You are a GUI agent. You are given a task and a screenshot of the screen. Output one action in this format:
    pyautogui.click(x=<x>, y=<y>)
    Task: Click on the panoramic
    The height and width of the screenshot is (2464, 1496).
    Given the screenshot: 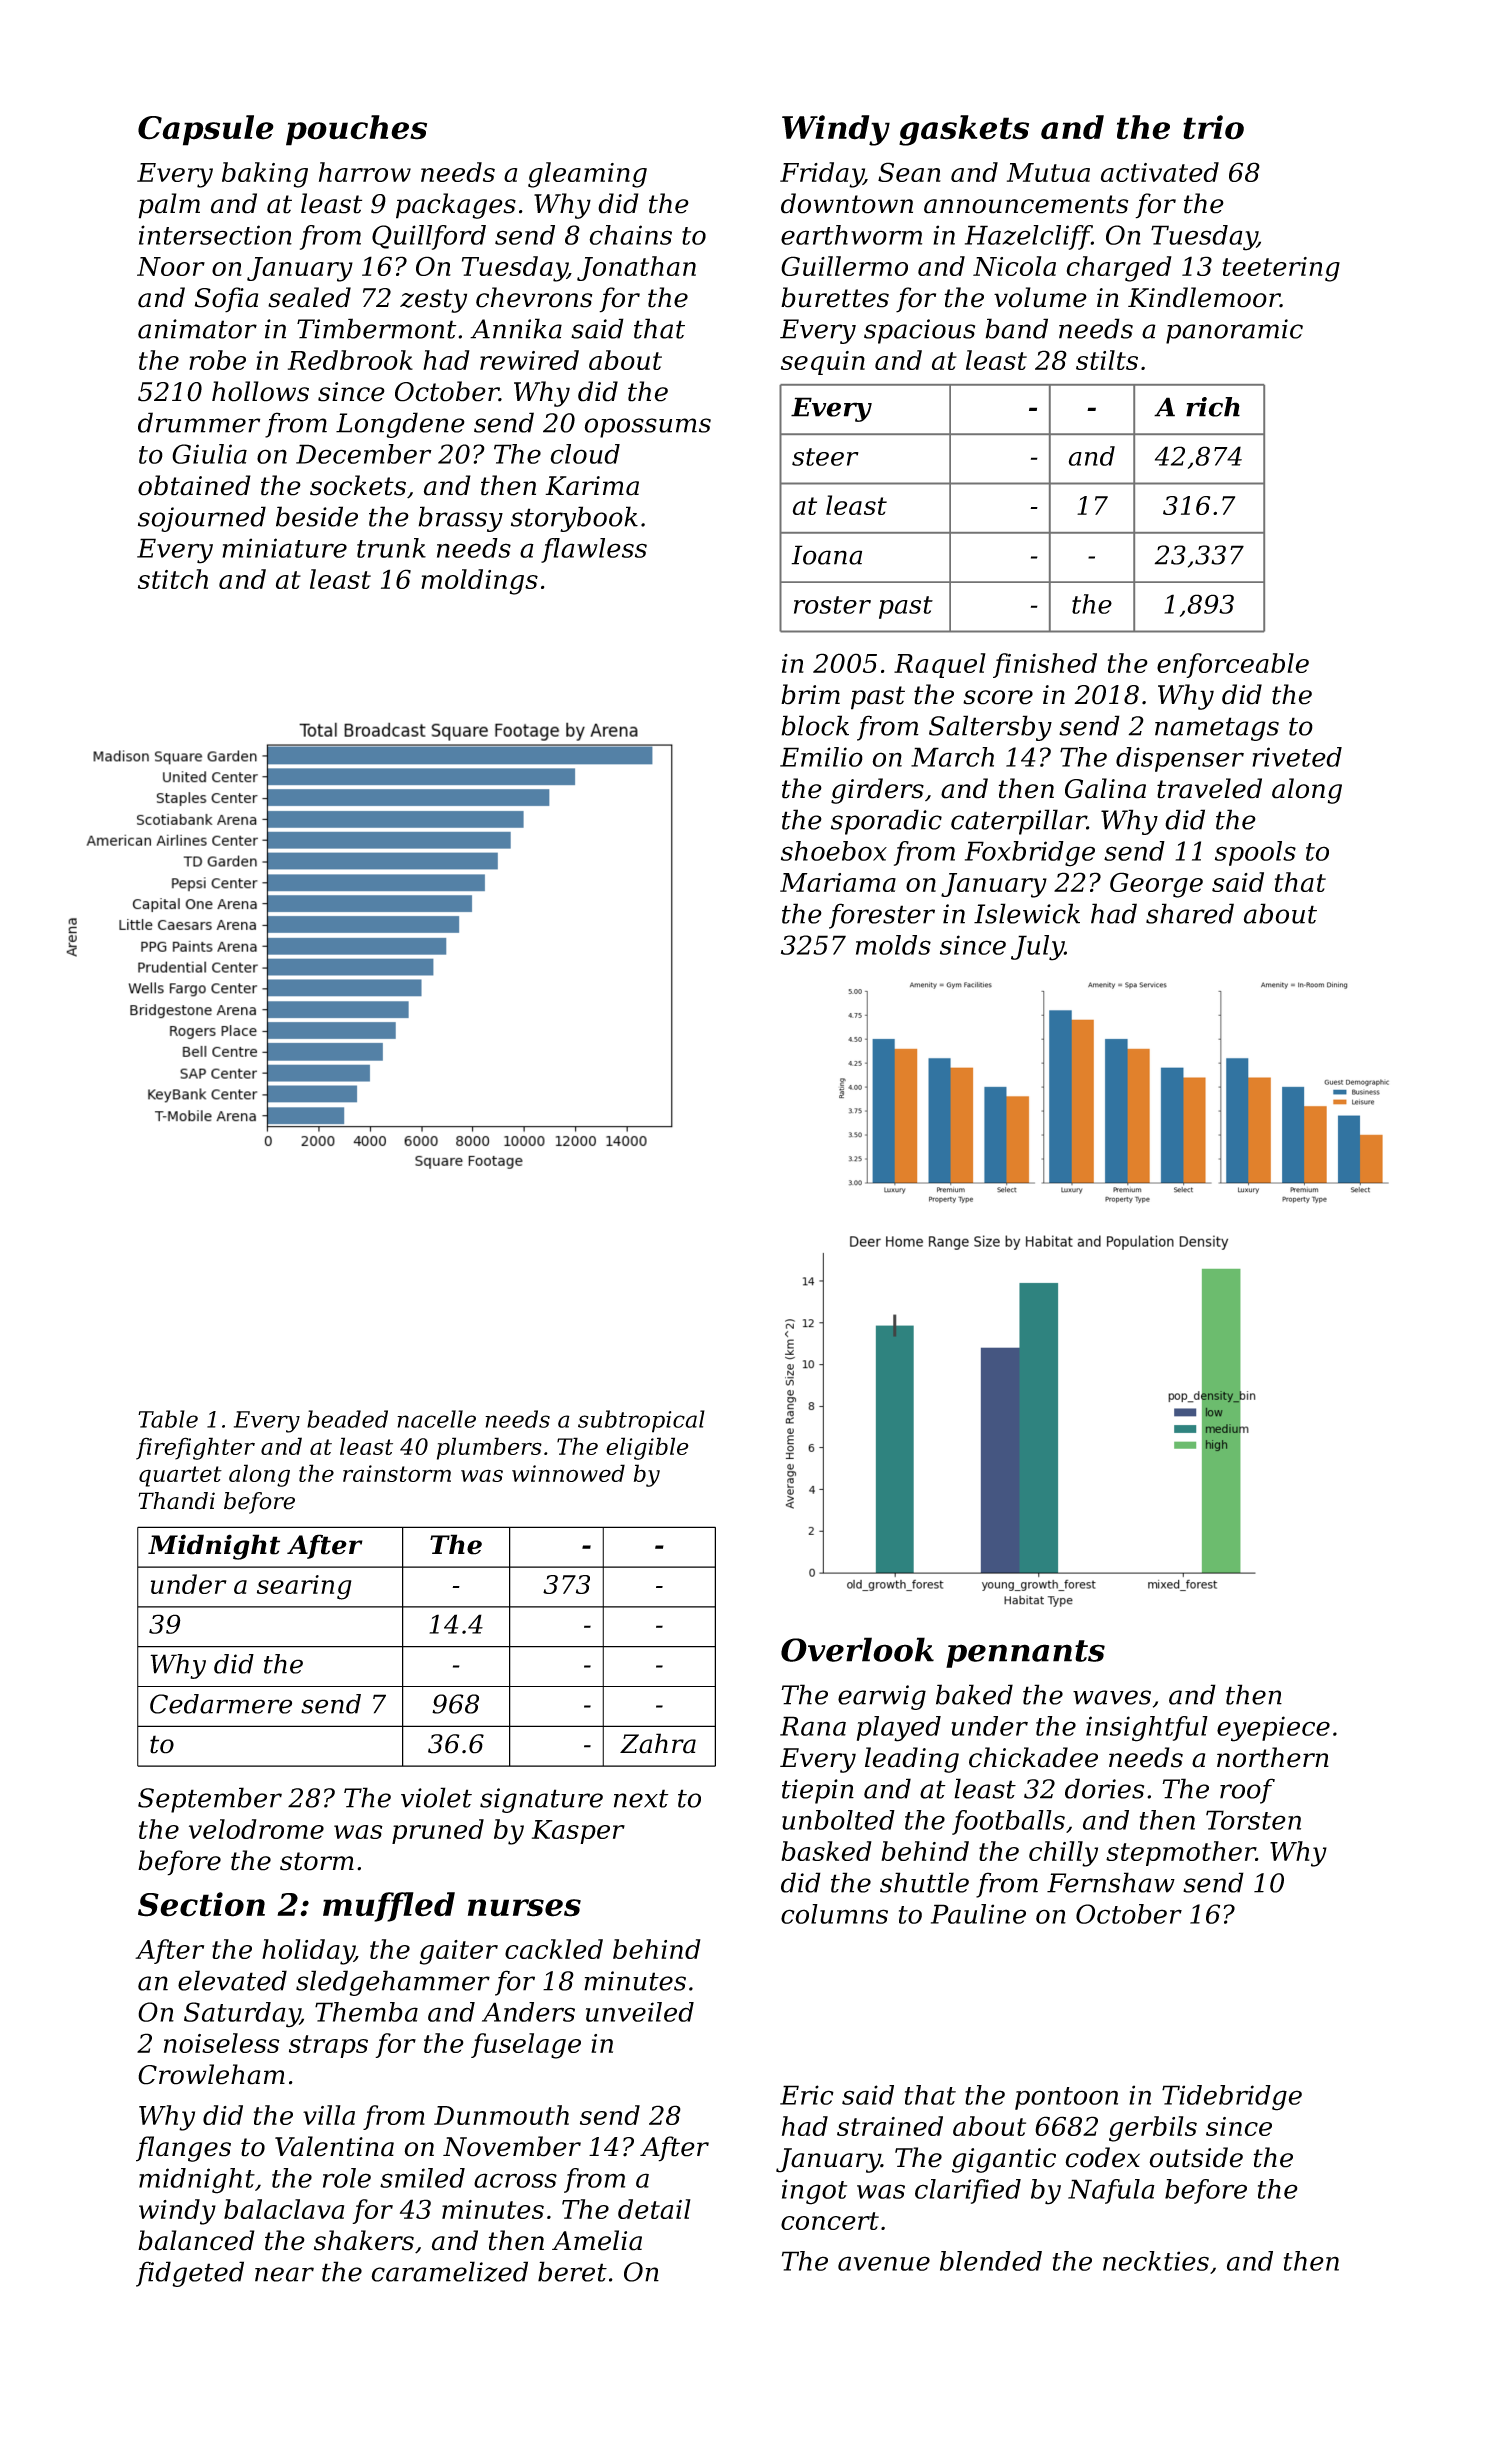 What is the action you would take?
    pyautogui.click(x=1234, y=331)
